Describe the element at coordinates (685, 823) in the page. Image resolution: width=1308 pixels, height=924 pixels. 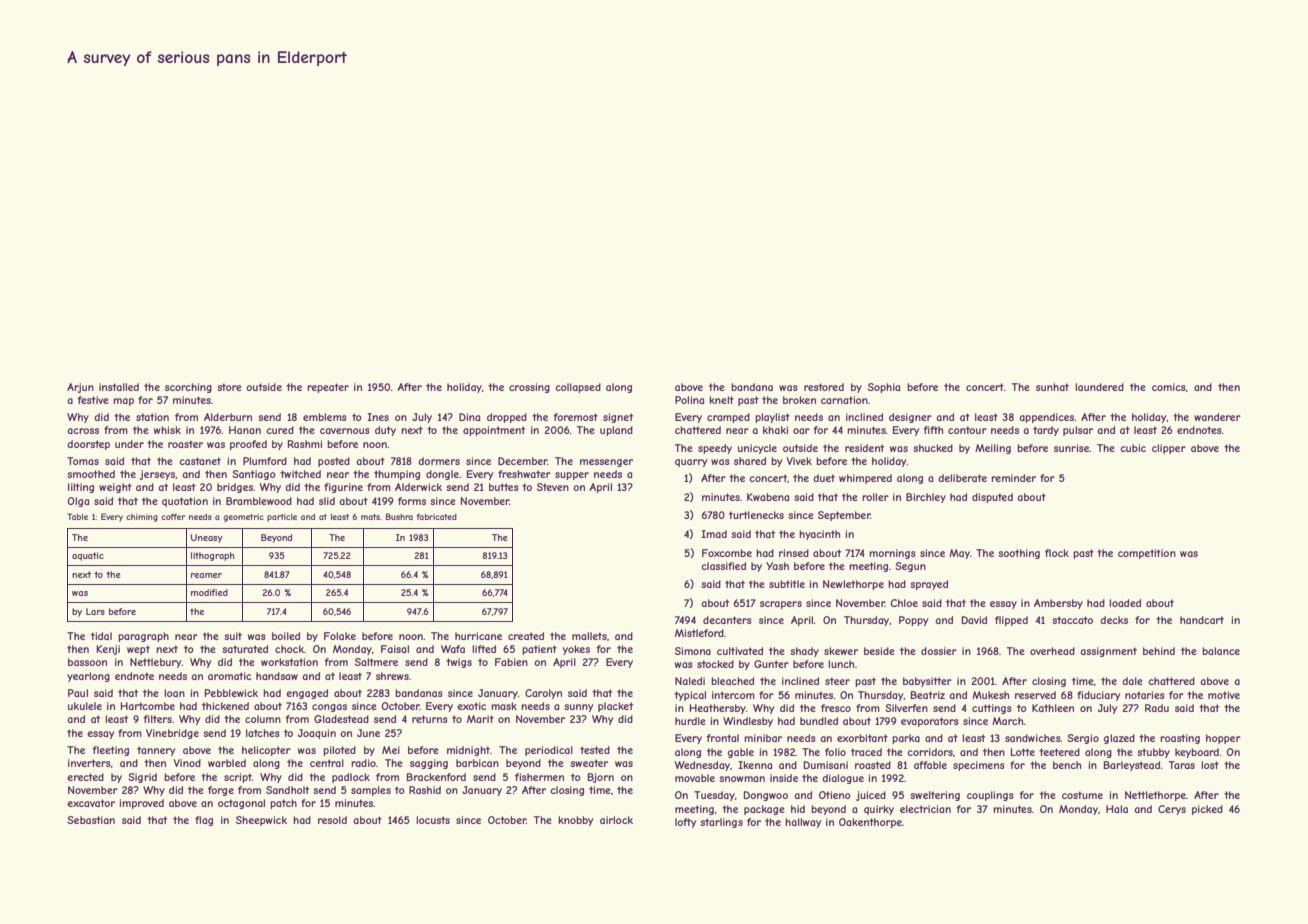
I see `lofty` at that location.
